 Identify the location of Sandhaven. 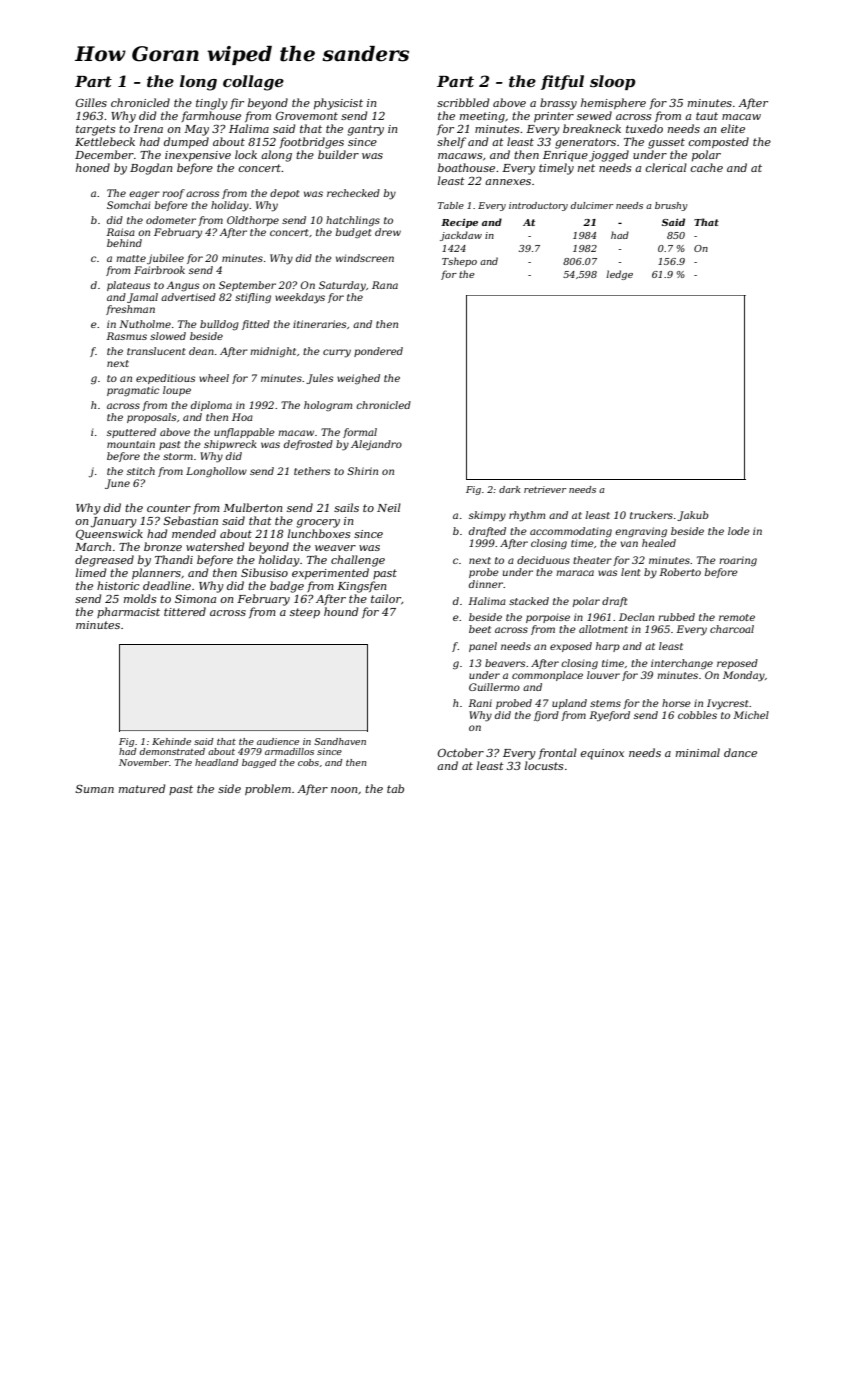
(340, 741).
